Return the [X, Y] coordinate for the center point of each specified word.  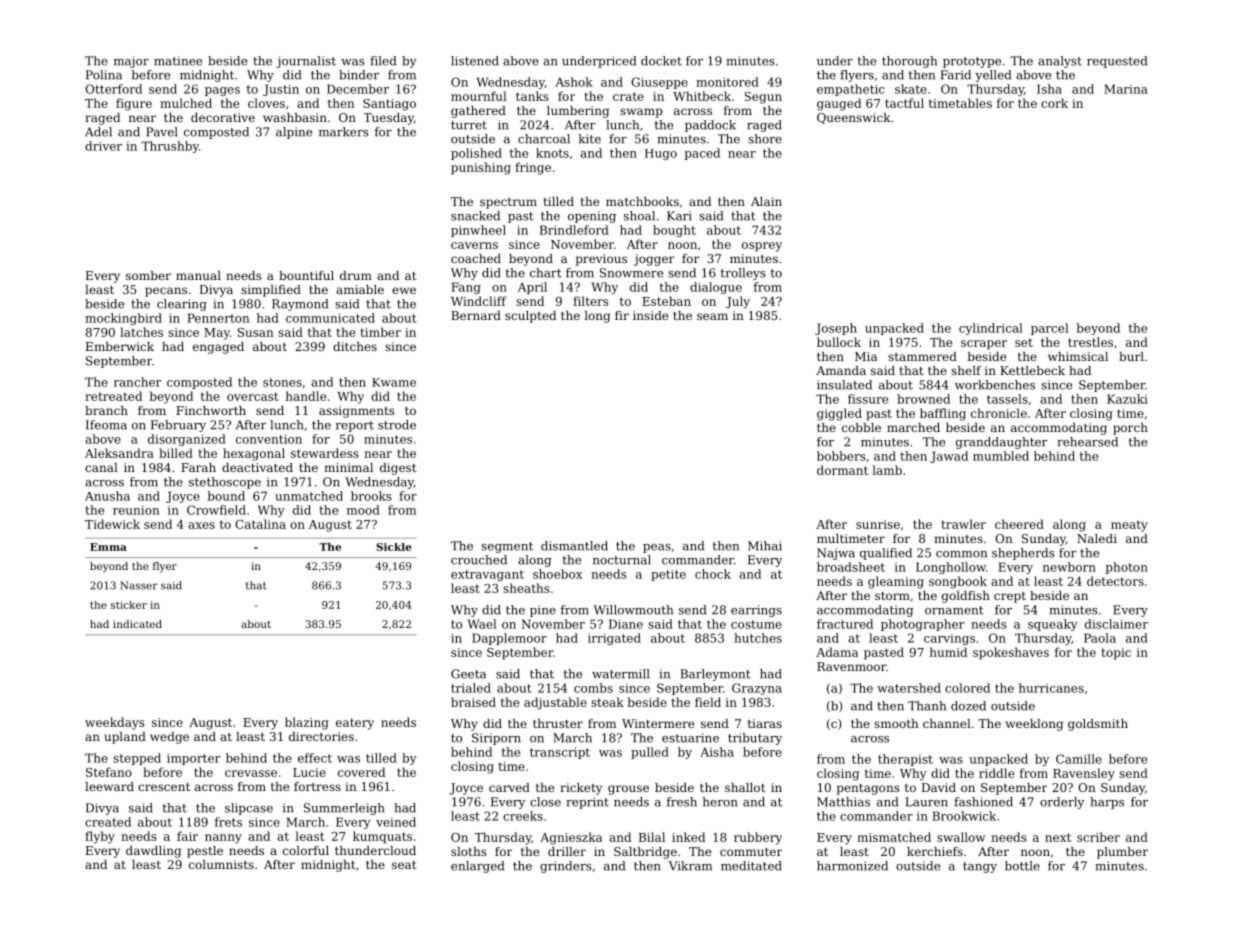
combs [593, 688]
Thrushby [170, 147]
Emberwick [120, 346]
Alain [766, 201]
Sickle [394, 547]
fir [622, 315]
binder [359, 75]
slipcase [249, 809]
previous [601, 260]
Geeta [468, 674]
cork [1054, 103]
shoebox [557, 574]
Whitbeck [702, 96]
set [1024, 342]
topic [1116, 654]
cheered [1019, 524]
